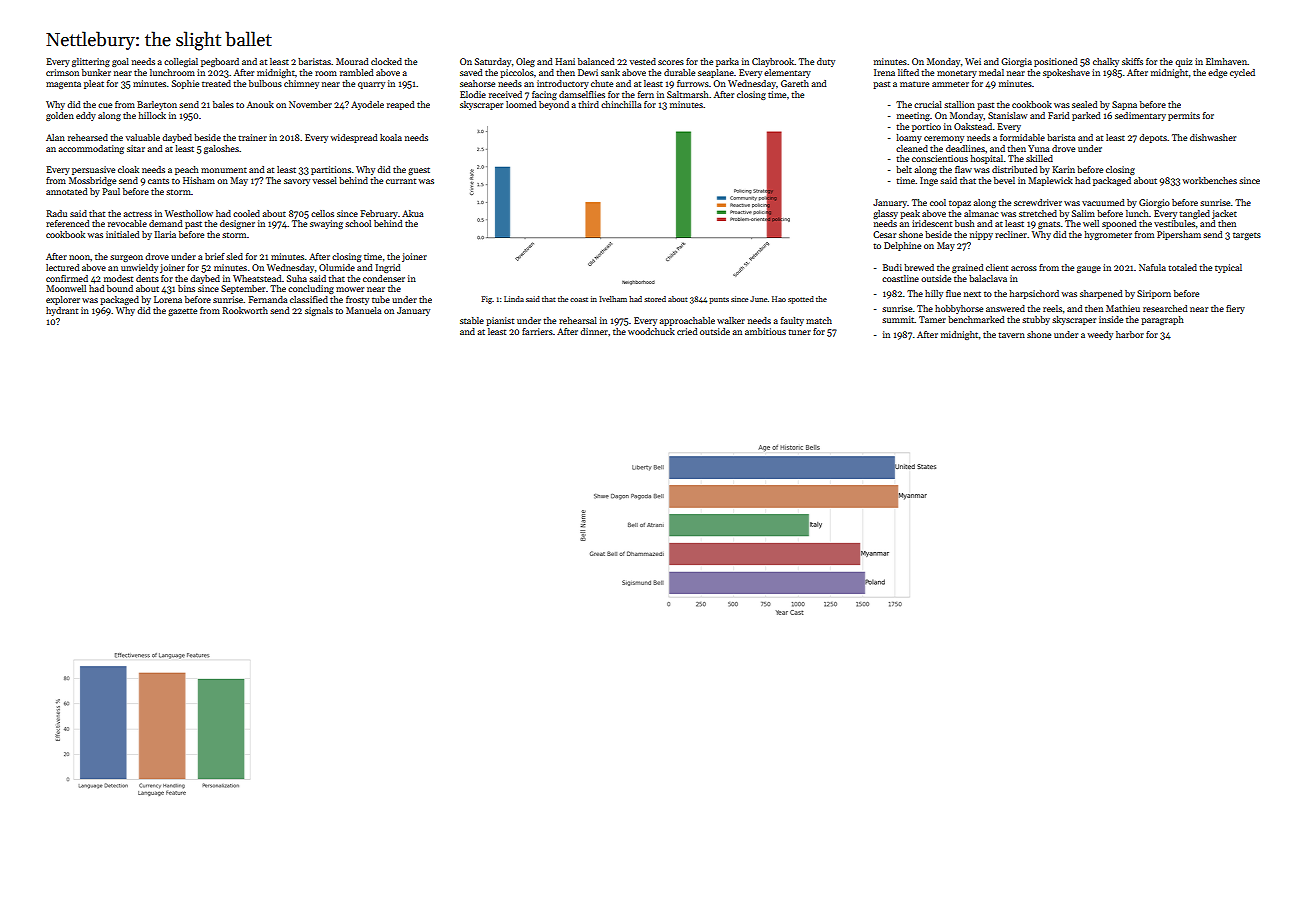 The height and width of the screenshot is (924, 1308). I want to click on hydrant, so click(62, 311).
